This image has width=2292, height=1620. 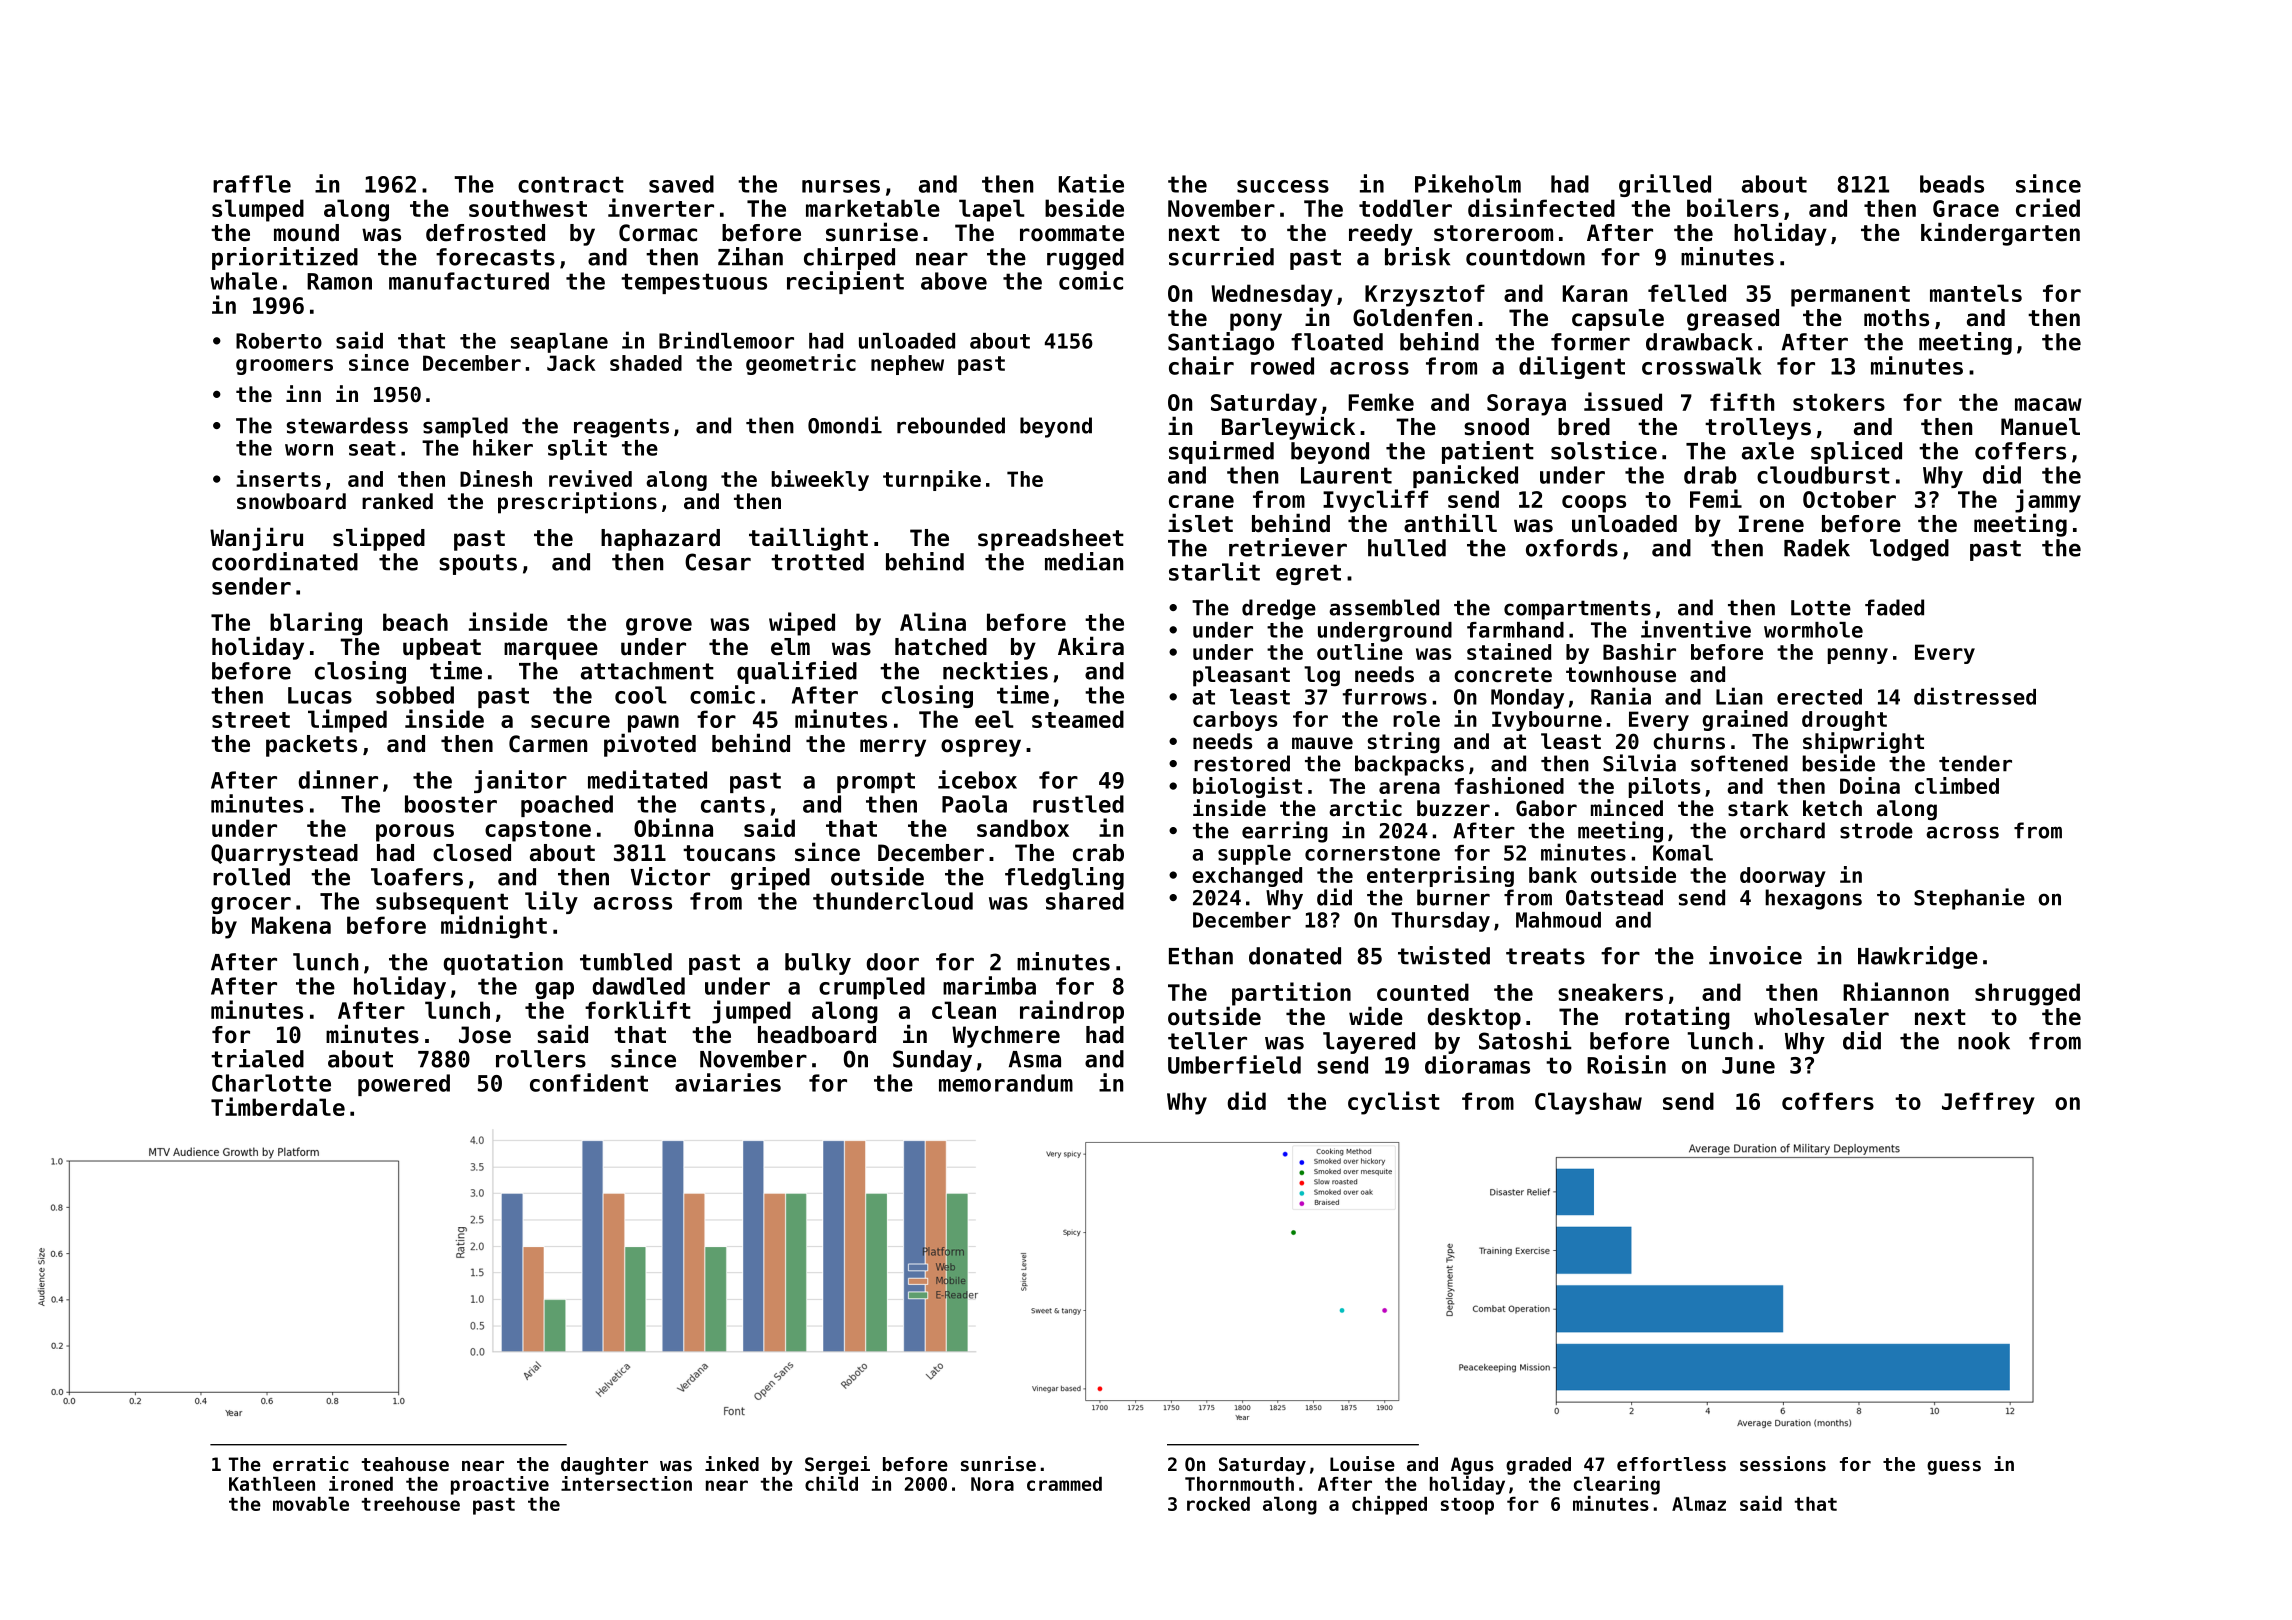 I want to click on movable, so click(x=311, y=1504).
